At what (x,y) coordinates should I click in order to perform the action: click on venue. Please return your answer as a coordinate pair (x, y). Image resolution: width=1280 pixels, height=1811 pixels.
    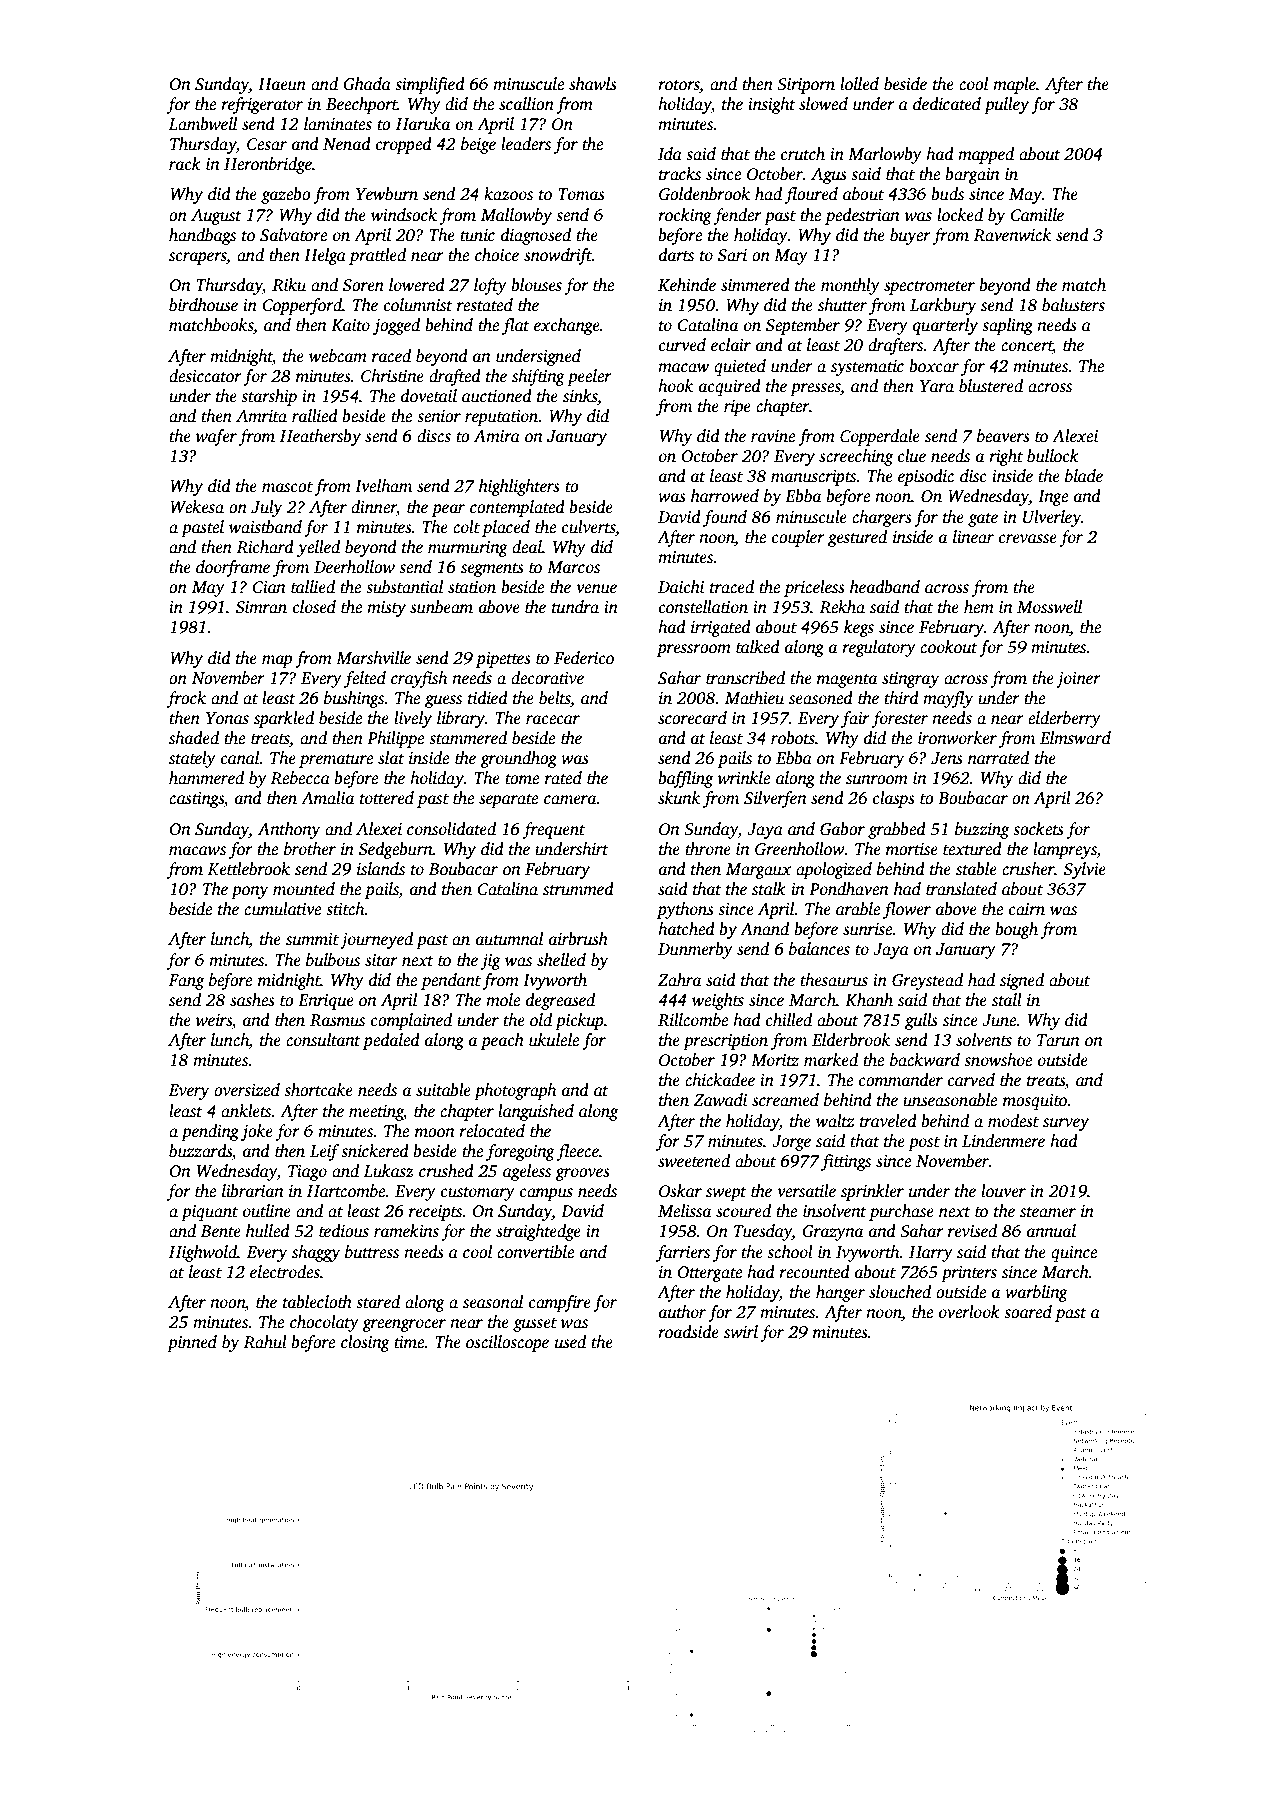
    Looking at the image, I should click on (596, 589).
